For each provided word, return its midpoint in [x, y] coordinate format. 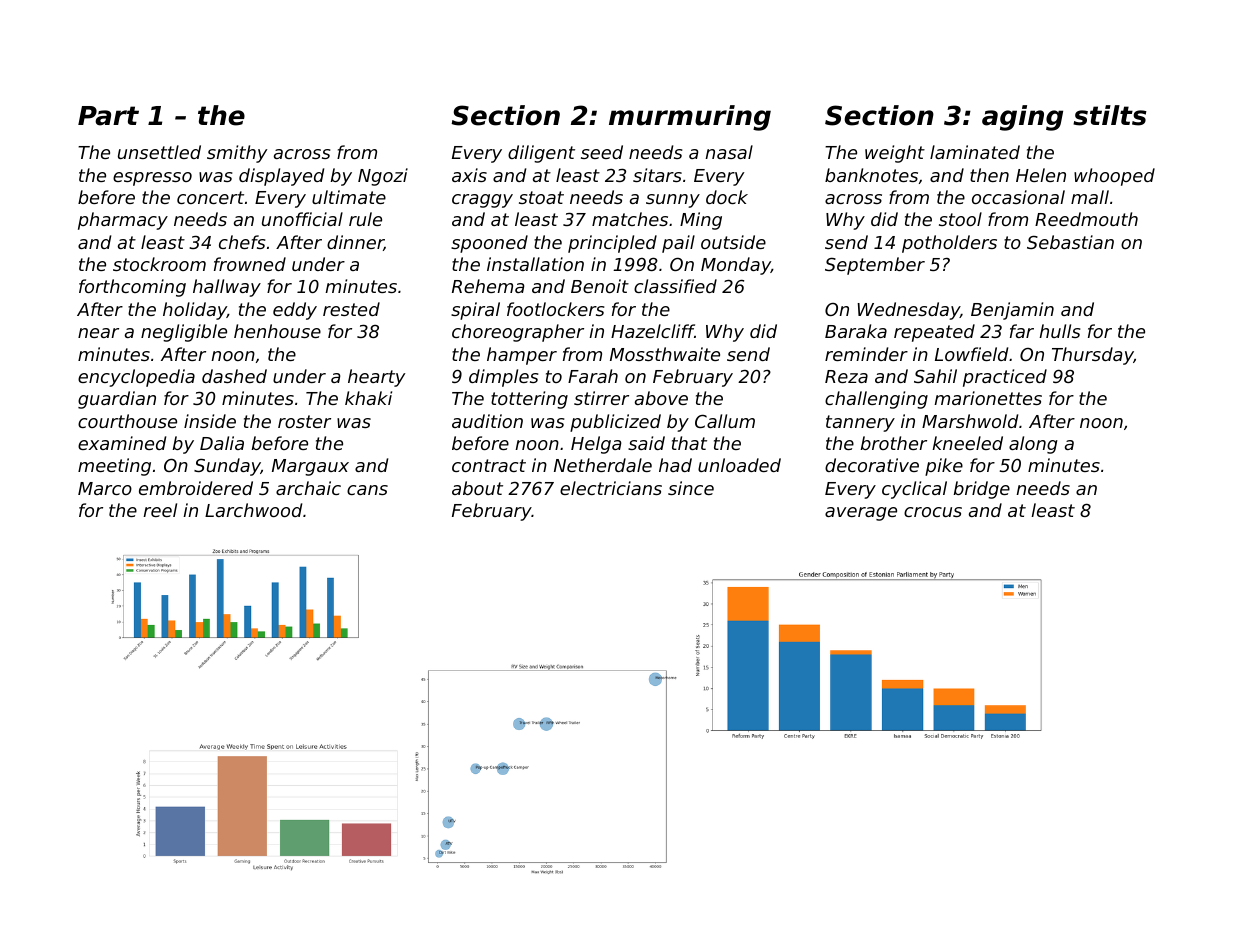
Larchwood [253, 510]
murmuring [690, 118]
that [689, 443]
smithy [237, 154]
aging [1022, 118]
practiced [1005, 378]
